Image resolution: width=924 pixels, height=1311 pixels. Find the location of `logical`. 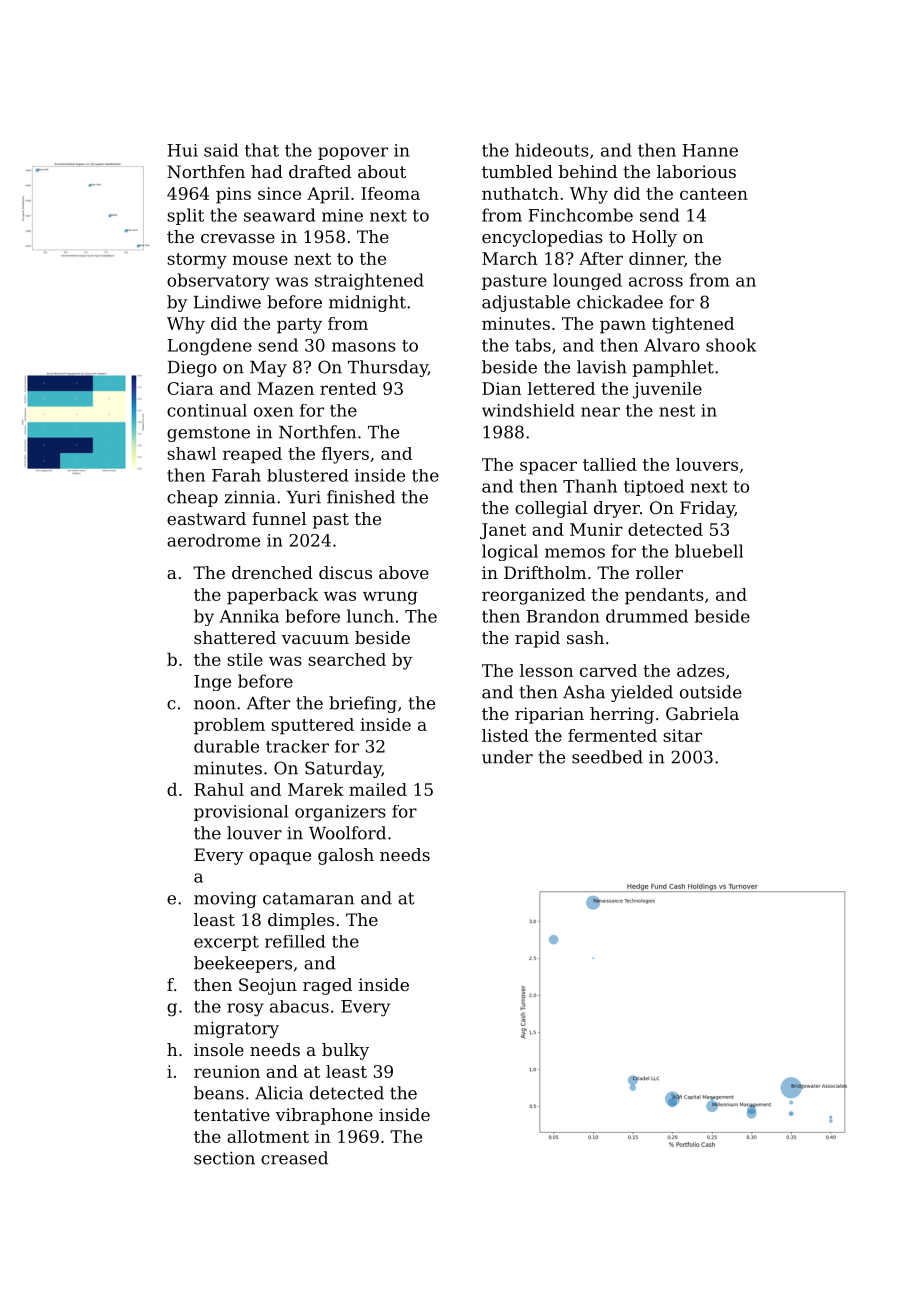

logical is located at coordinates (510, 552).
